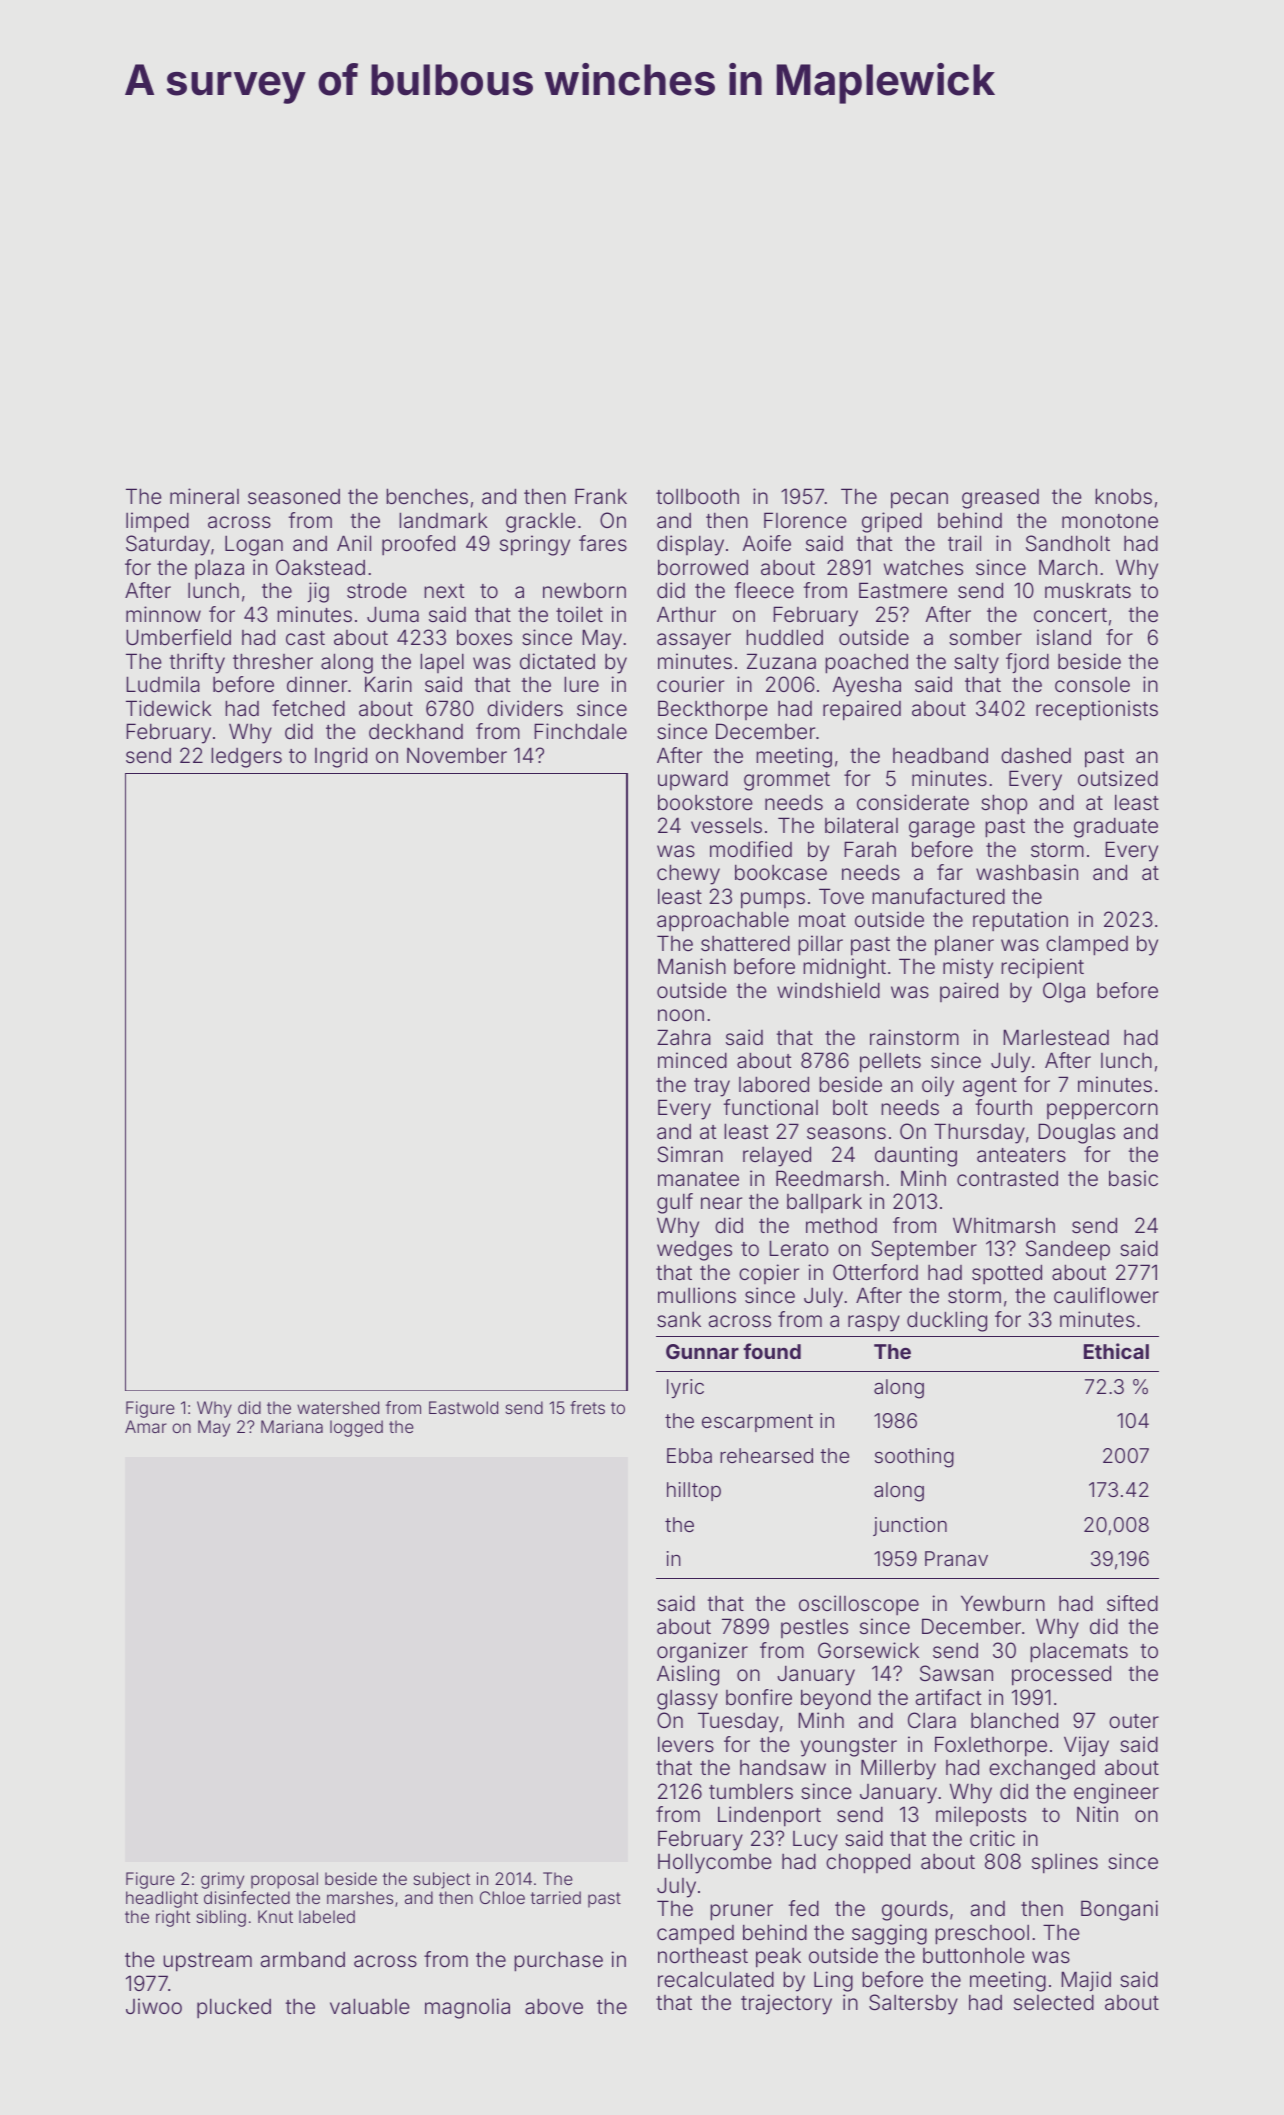 The width and height of the document is (1284, 2115). Describe the element at coordinates (675, 1203) in the document. I see `gulf` at that location.
